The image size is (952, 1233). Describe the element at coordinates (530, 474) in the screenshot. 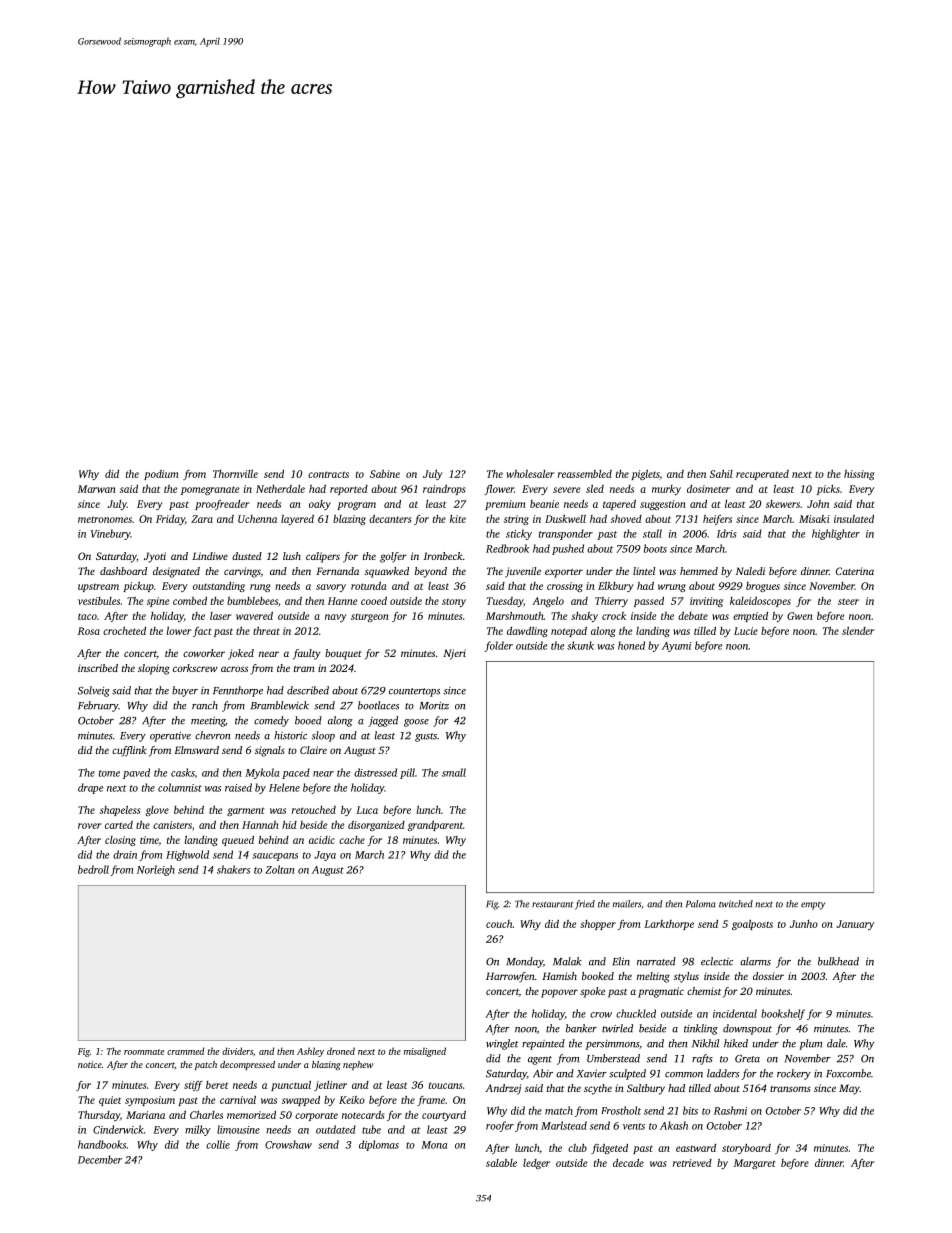

I see `wholesaler` at that location.
